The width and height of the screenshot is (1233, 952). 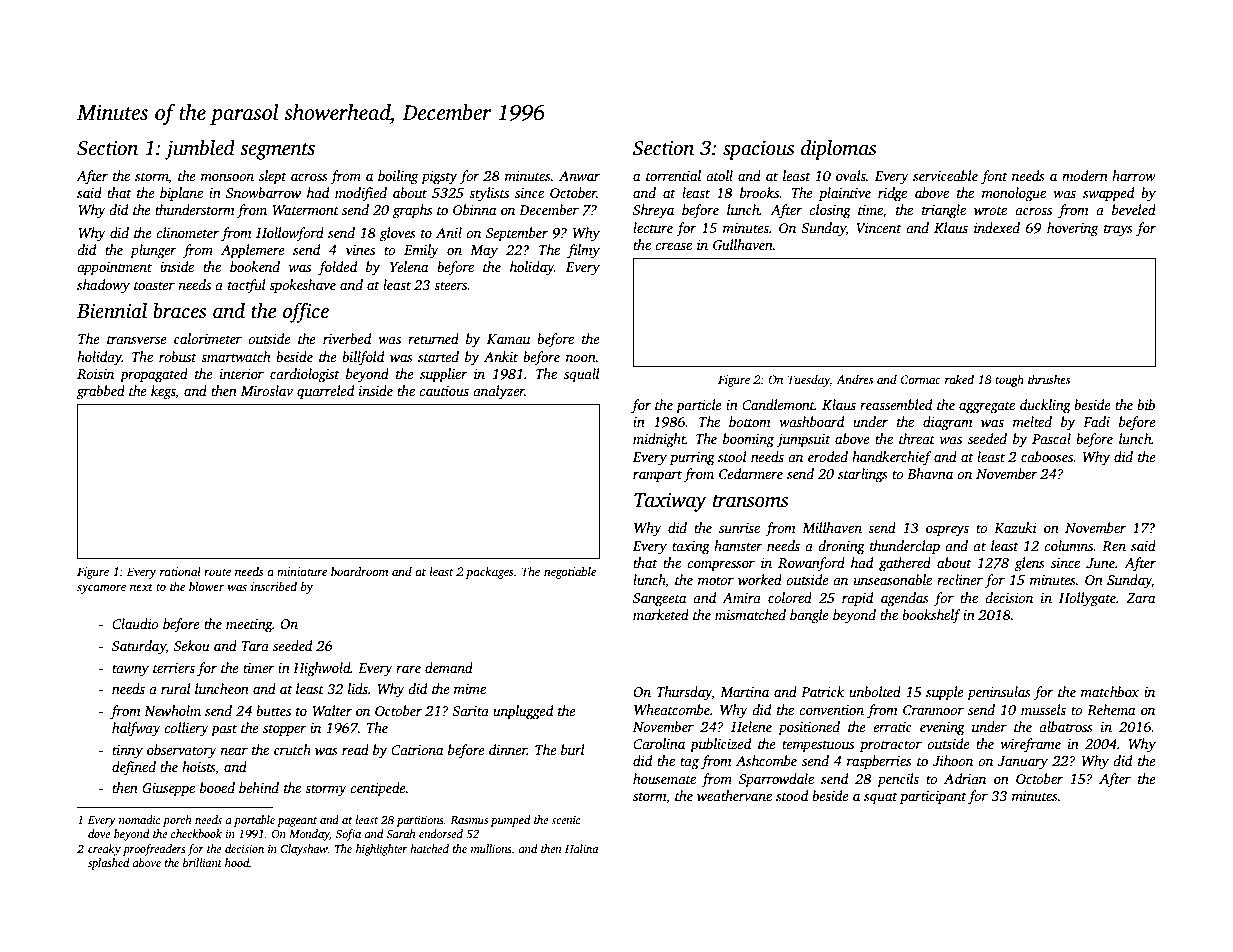 I want to click on torrential, so click(x=673, y=175).
